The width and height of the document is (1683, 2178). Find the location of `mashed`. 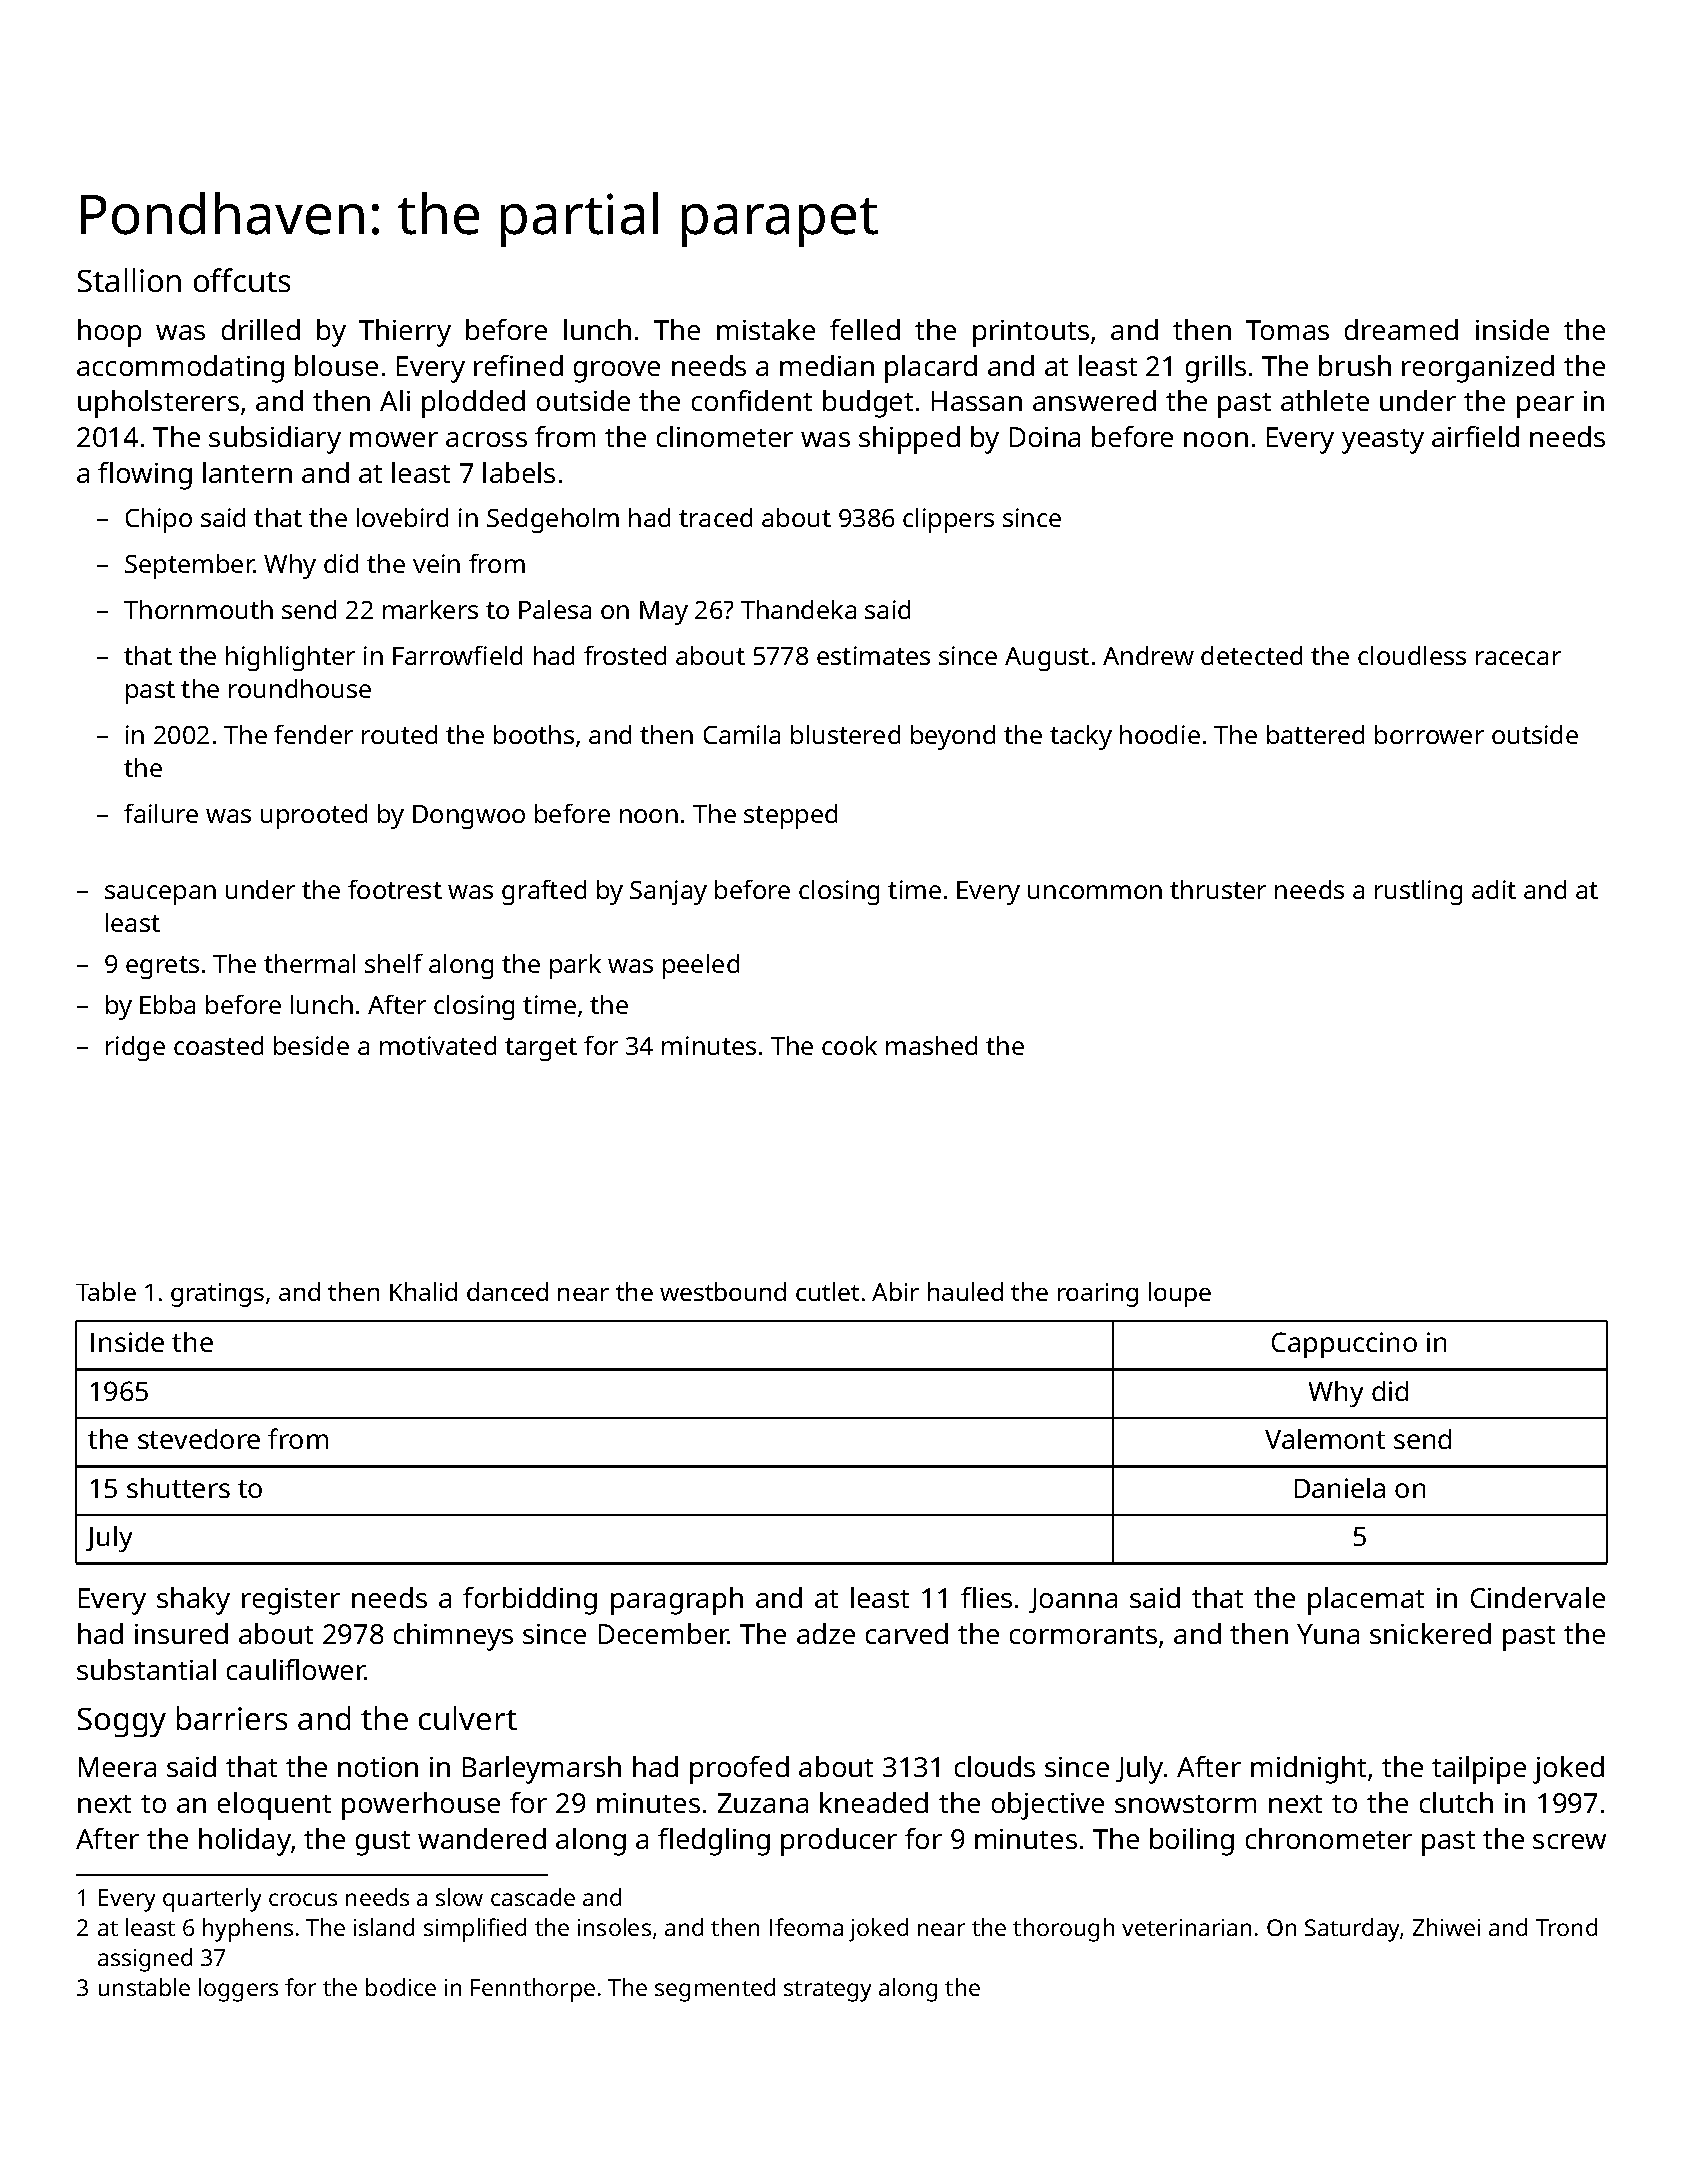

mashed is located at coordinates (931, 1045).
